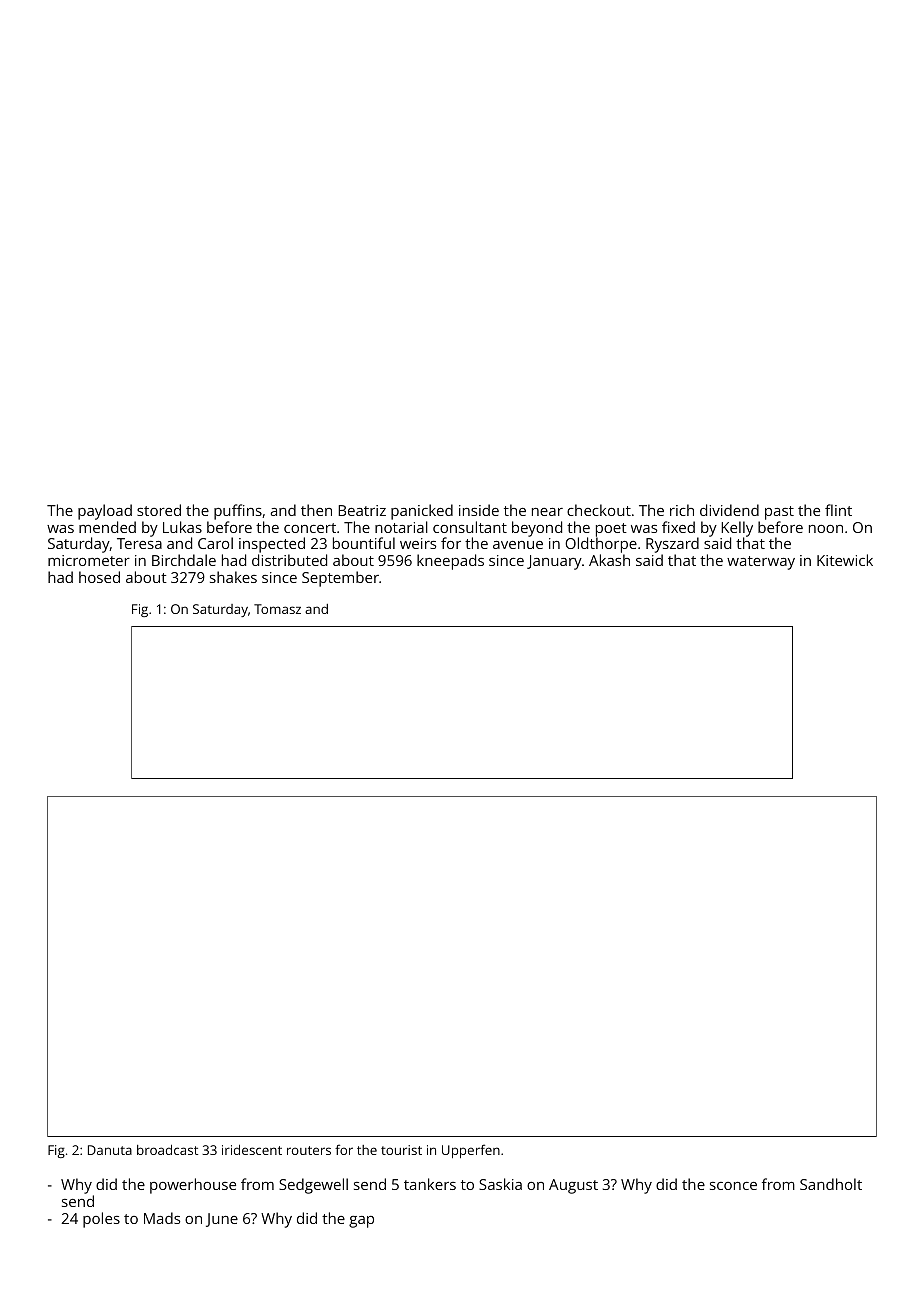 Image resolution: width=924 pixels, height=1308 pixels. I want to click on tourist, so click(401, 1150).
